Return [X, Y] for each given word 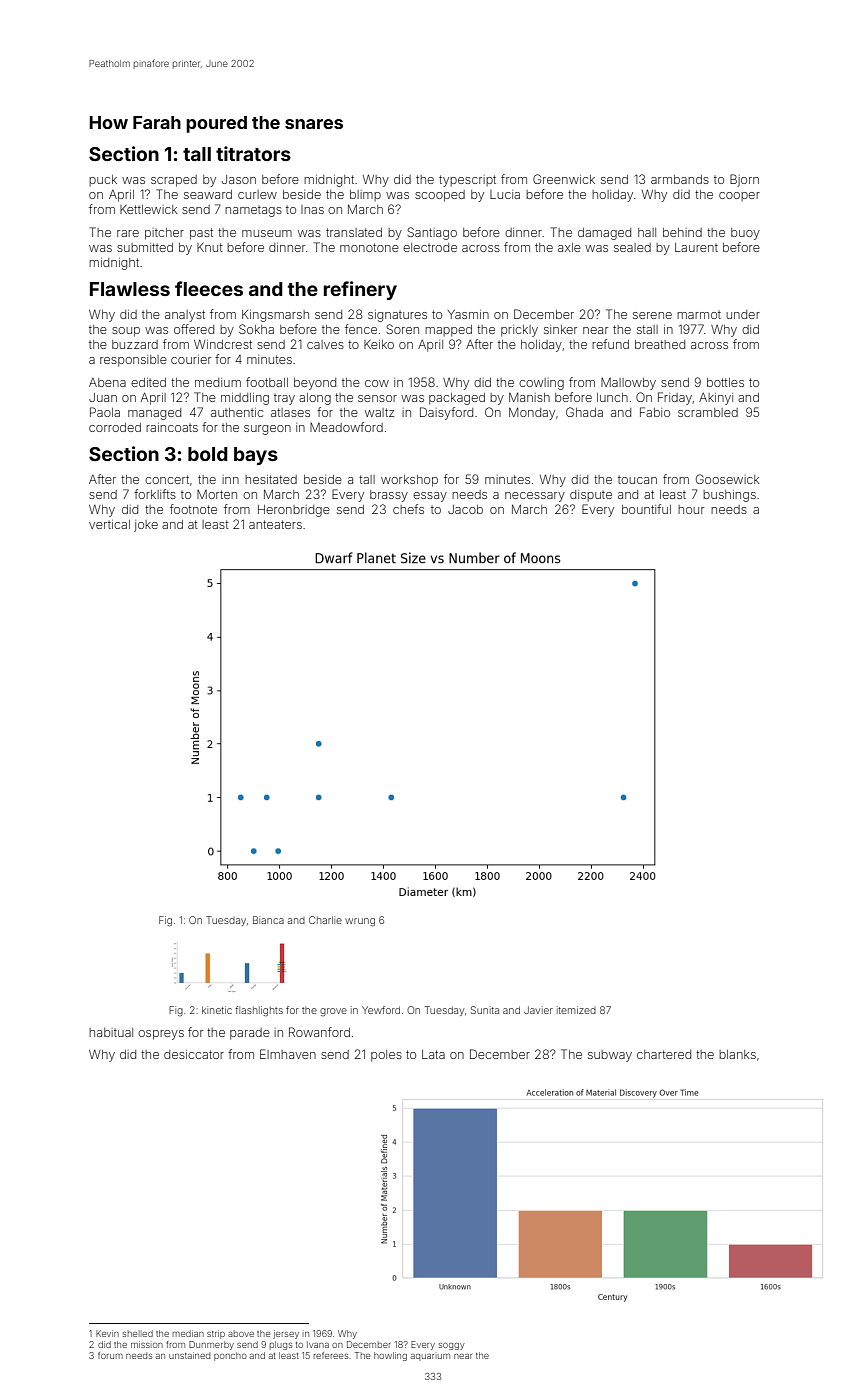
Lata [433, 1054]
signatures [397, 316]
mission [147, 1344]
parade [250, 1034]
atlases [290, 412]
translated [354, 232]
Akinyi [716, 399]
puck [103, 180]
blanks [737, 1054]
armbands [680, 179]
